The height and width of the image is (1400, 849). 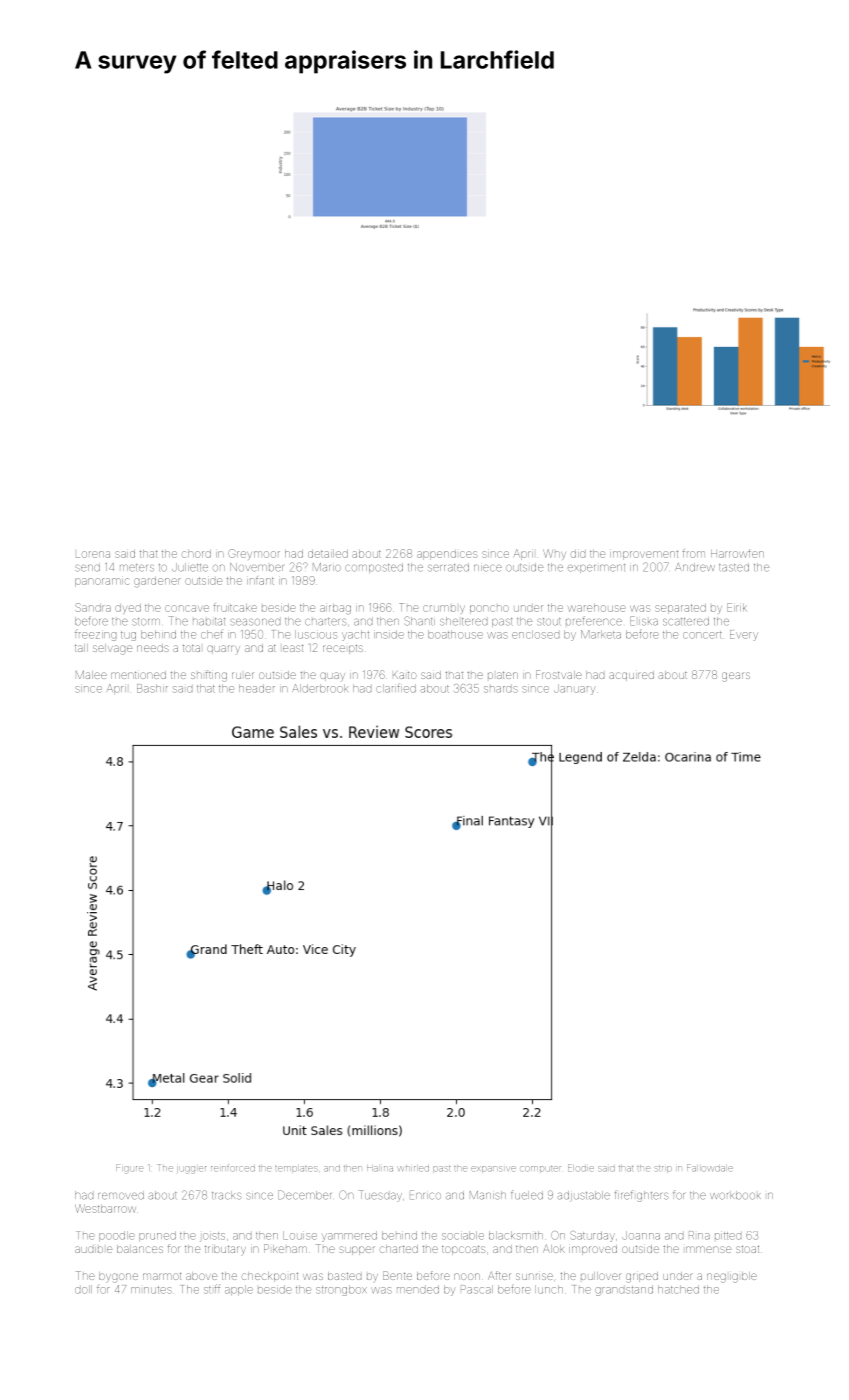 What do you see at coordinates (316, 634) in the image?
I see `luscious` at bounding box center [316, 634].
